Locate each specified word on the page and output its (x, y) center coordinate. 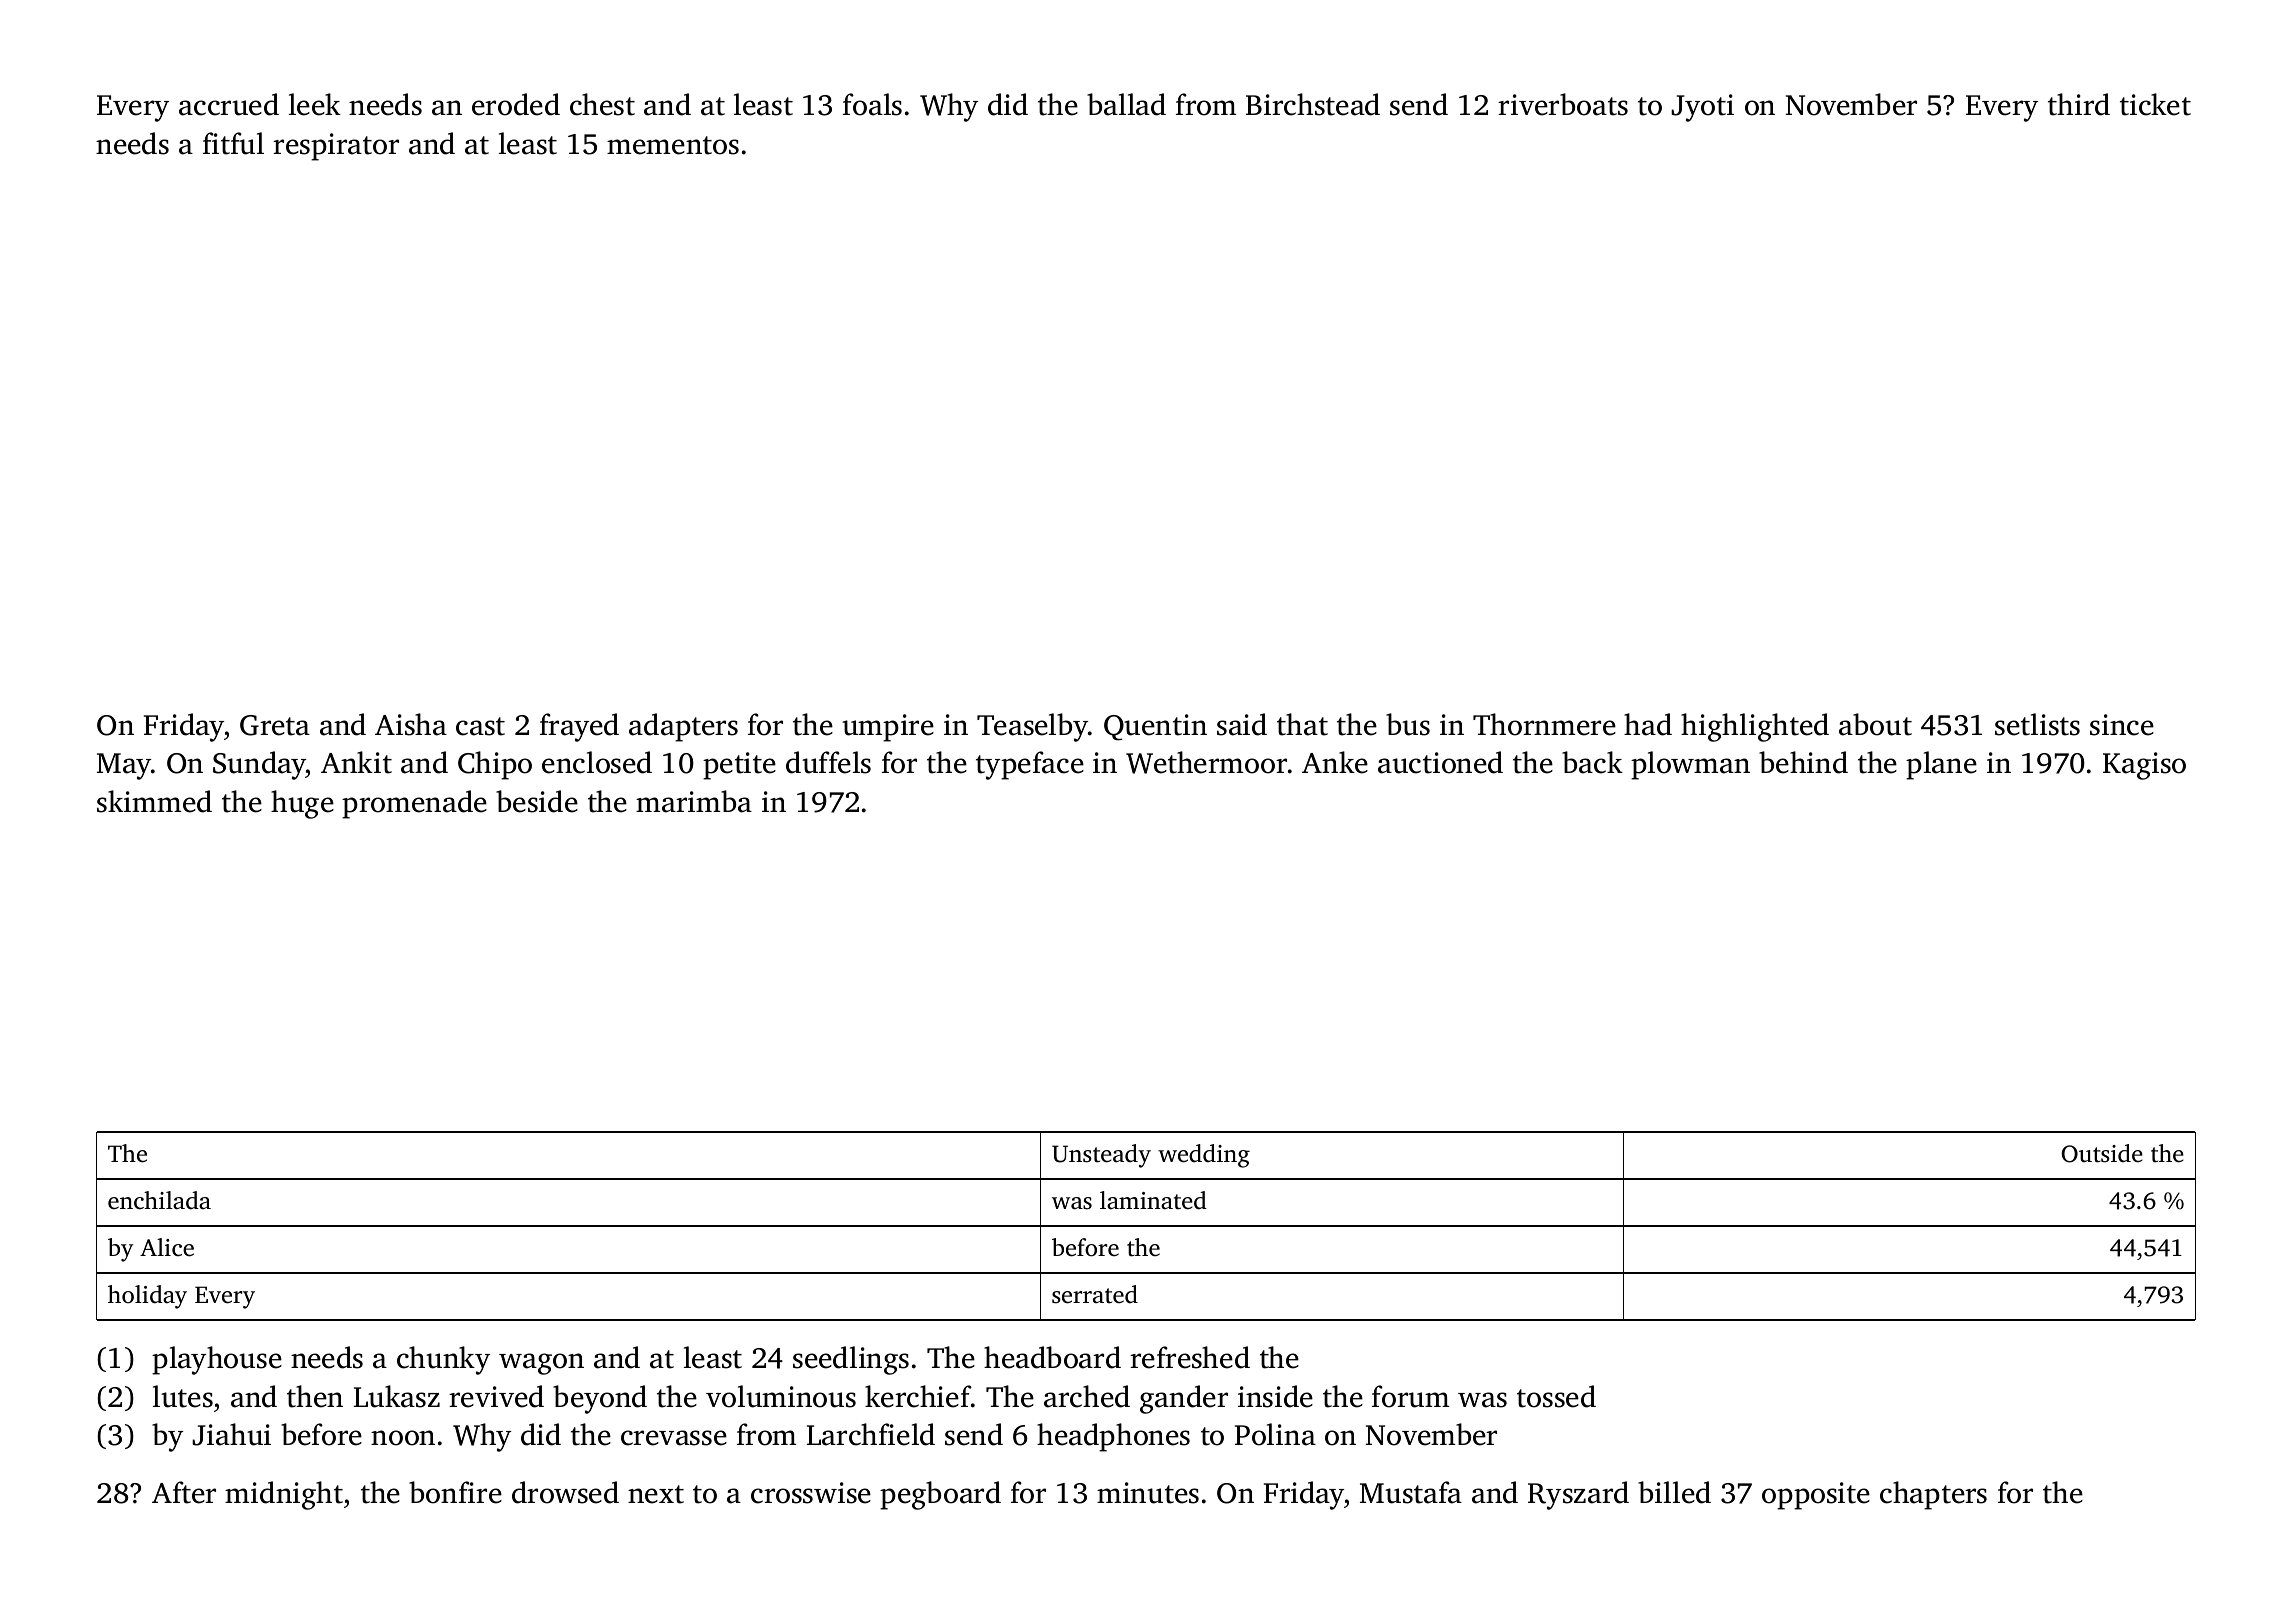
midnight (284, 1495)
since (2122, 725)
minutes (1148, 1493)
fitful (233, 143)
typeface (1030, 765)
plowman (1690, 765)
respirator (336, 147)
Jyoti (1702, 108)
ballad (1126, 104)
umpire (888, 728)
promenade (414, 804)
